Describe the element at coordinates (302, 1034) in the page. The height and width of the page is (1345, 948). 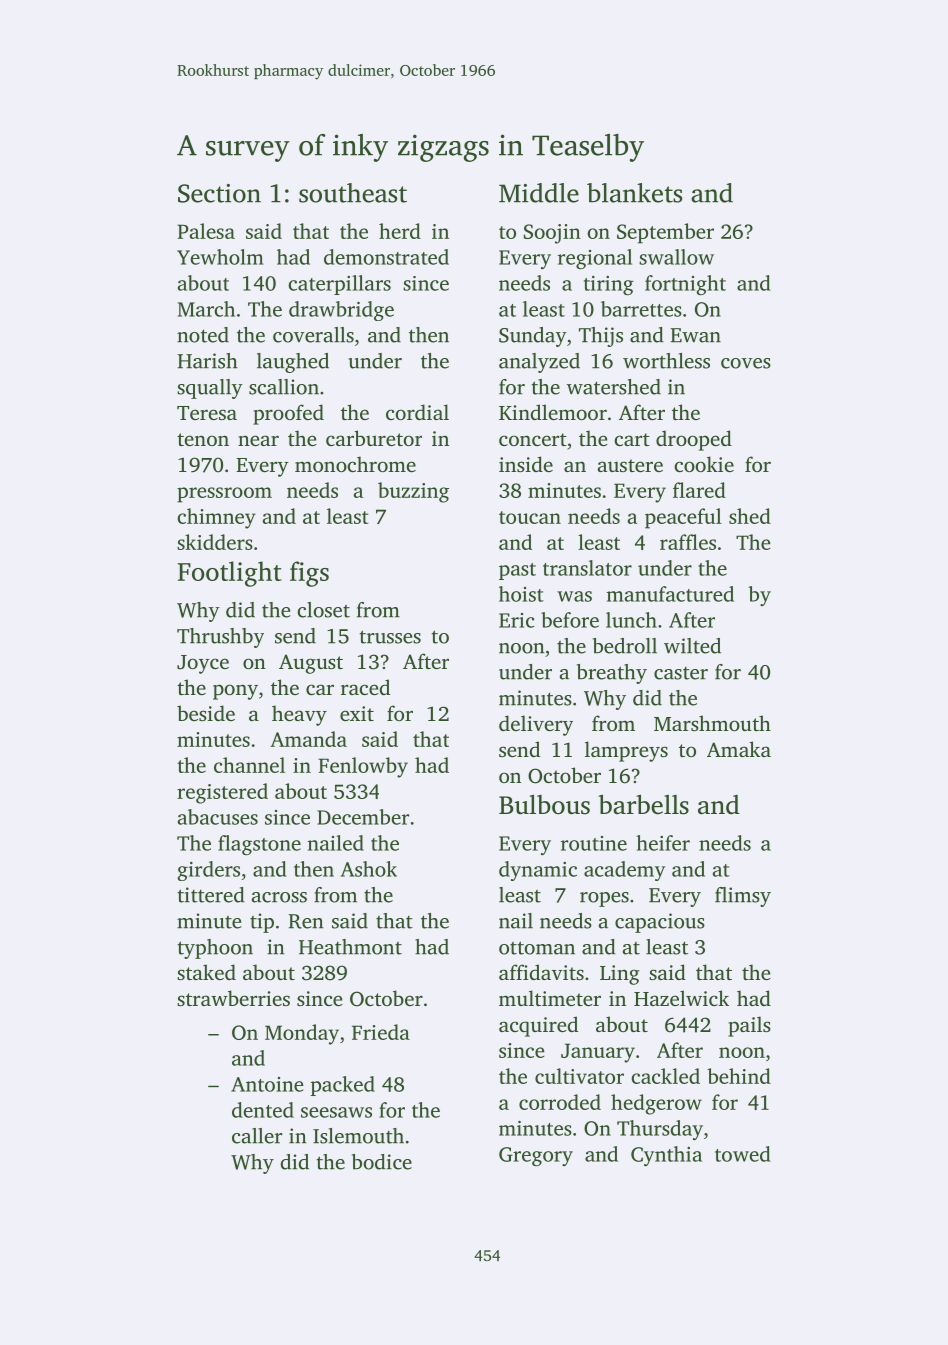
I see `Monday` at that location.
